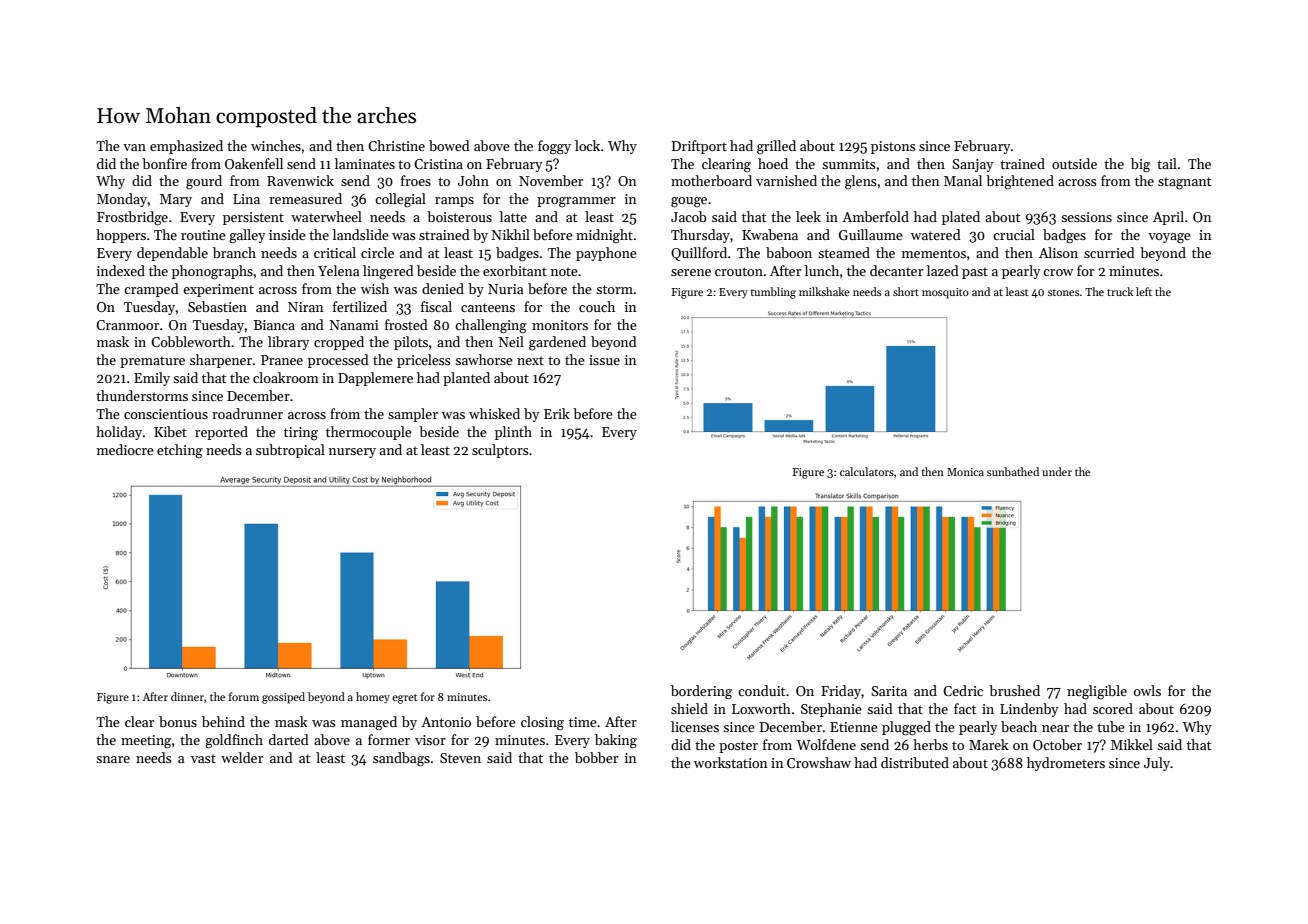 The image size is (1308, 924). What do you see at coordinates (276, 145) in the document?
I see `winches` at bounding box center [276, 145].
